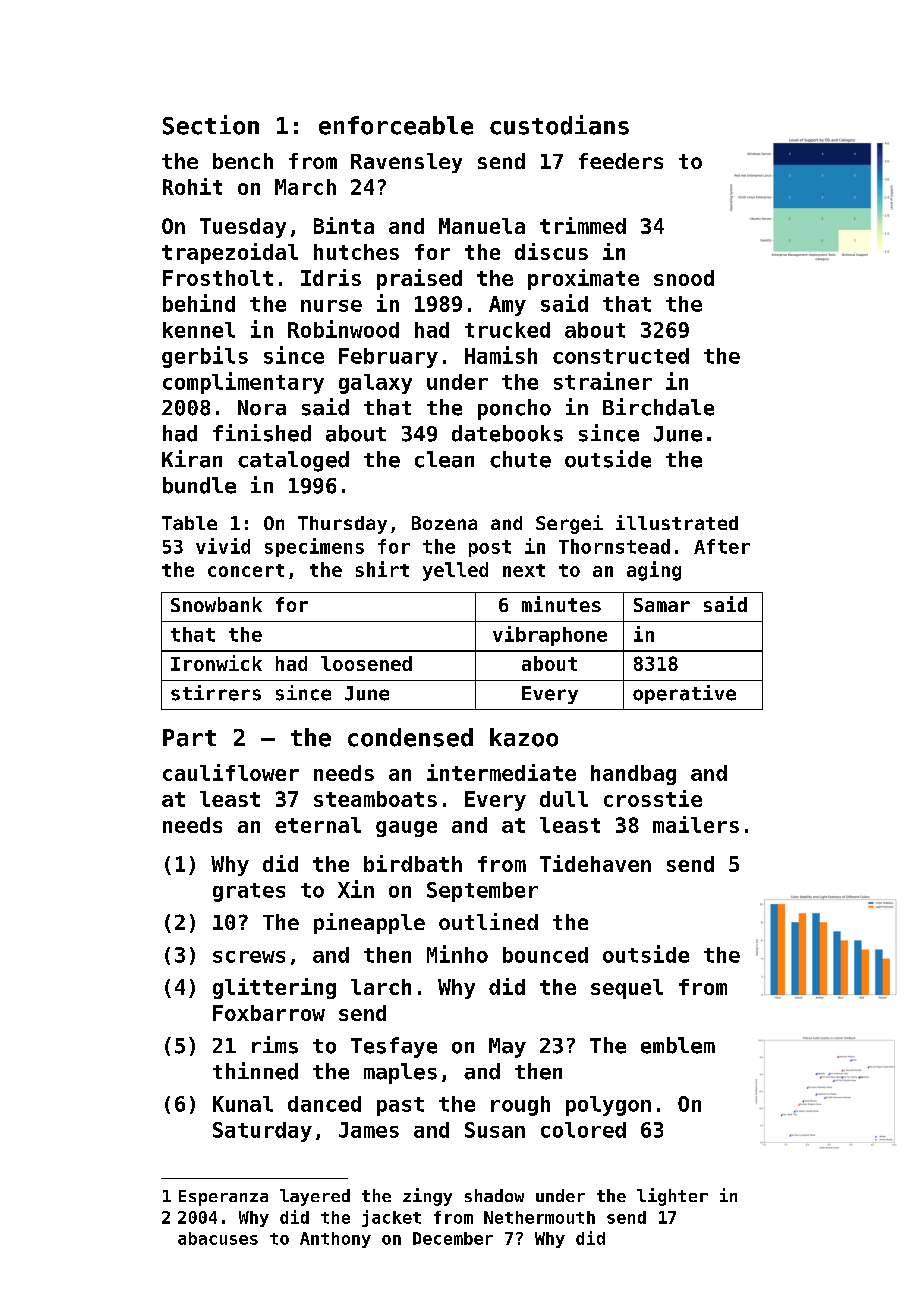 Image resolution: width=924 pixels, height=1311 pixels. Describe the element at coordinates (684, 694) in the document. I see `operative` at that location.
